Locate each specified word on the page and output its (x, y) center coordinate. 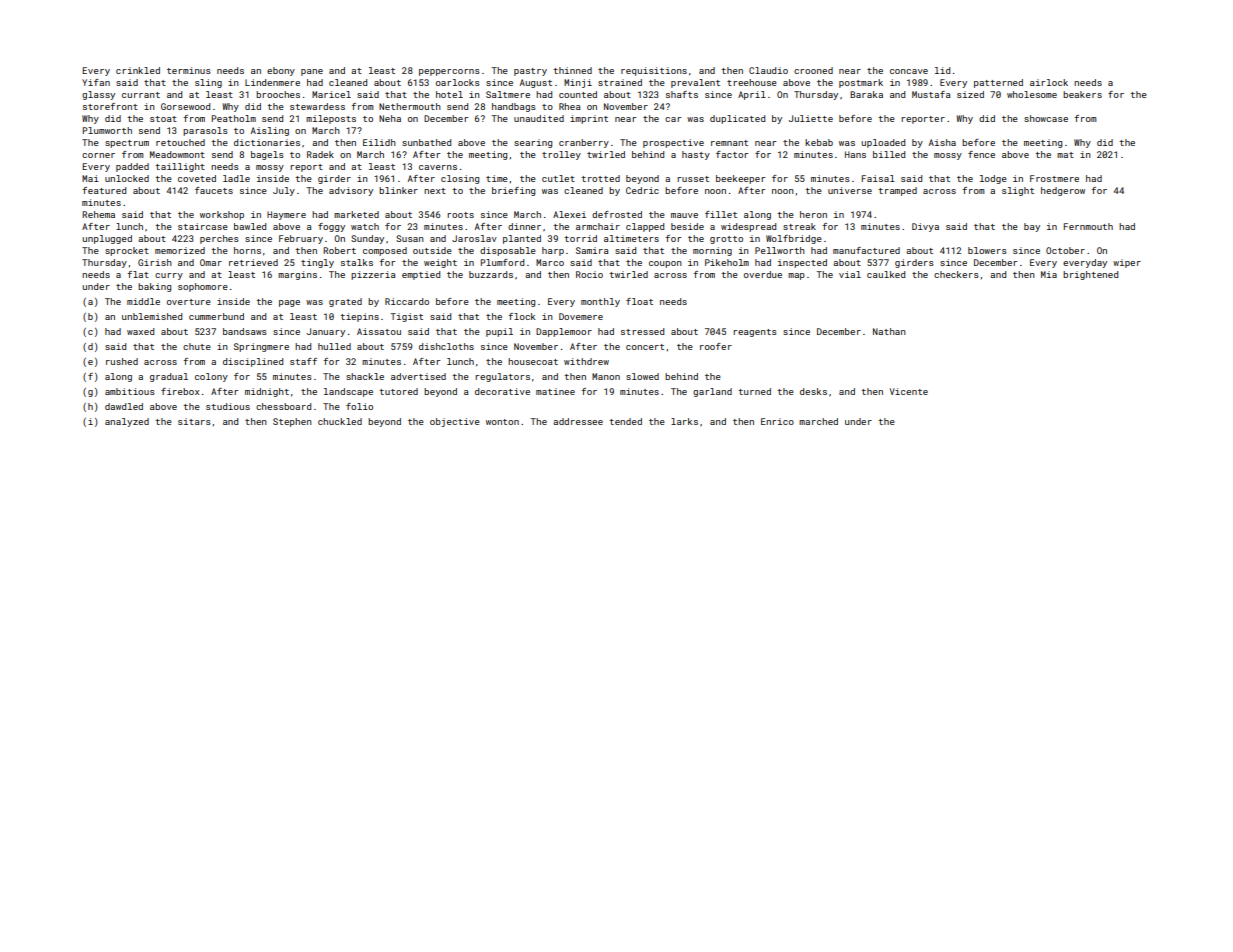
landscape (348, 392)
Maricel (331, 94)
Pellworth (780, 250)
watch (365, 226)
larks (684, 421)
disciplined (253, 362)
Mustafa (931, 94)
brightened (1090, 275)
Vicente (909, 391)
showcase (1046, 118)
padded (132, 167)
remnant (729, 143)
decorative (502, 391)
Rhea (569, 106)
